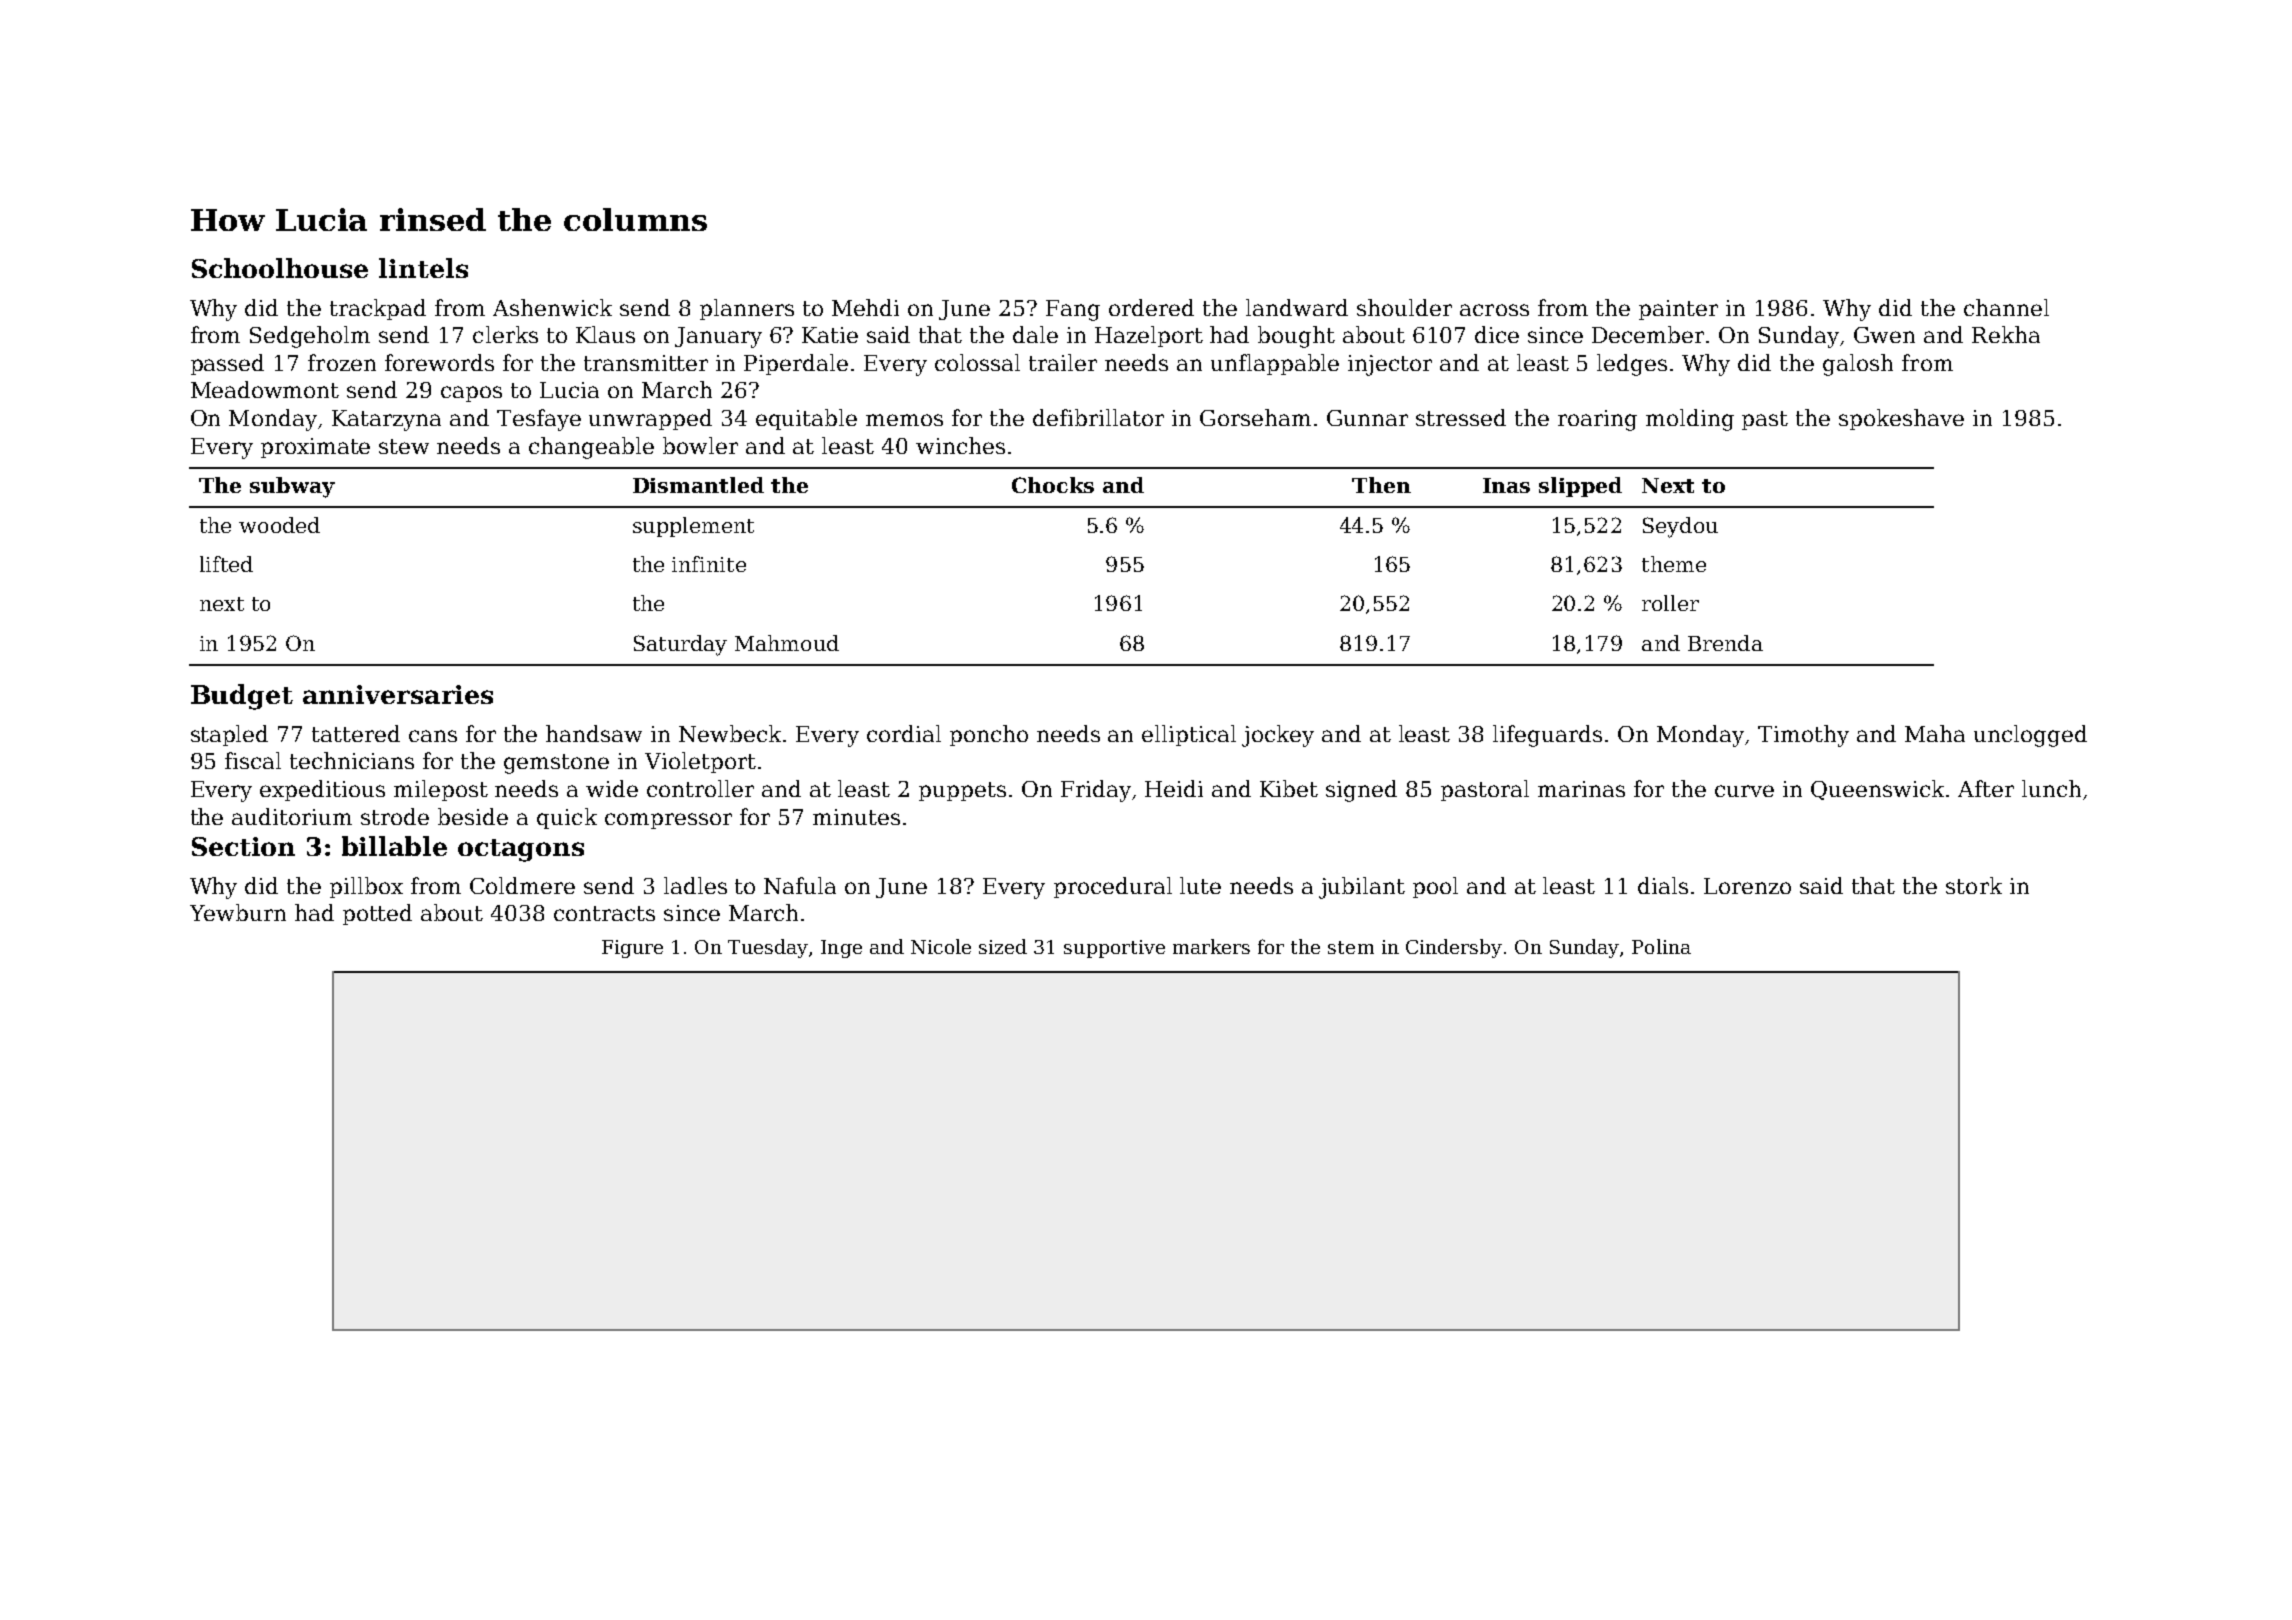 The width and height of the screenshot is (2292, 1620). Describe the element at coordinates (1725, 643) in the screenshot. I see `Brenda` at that location.
